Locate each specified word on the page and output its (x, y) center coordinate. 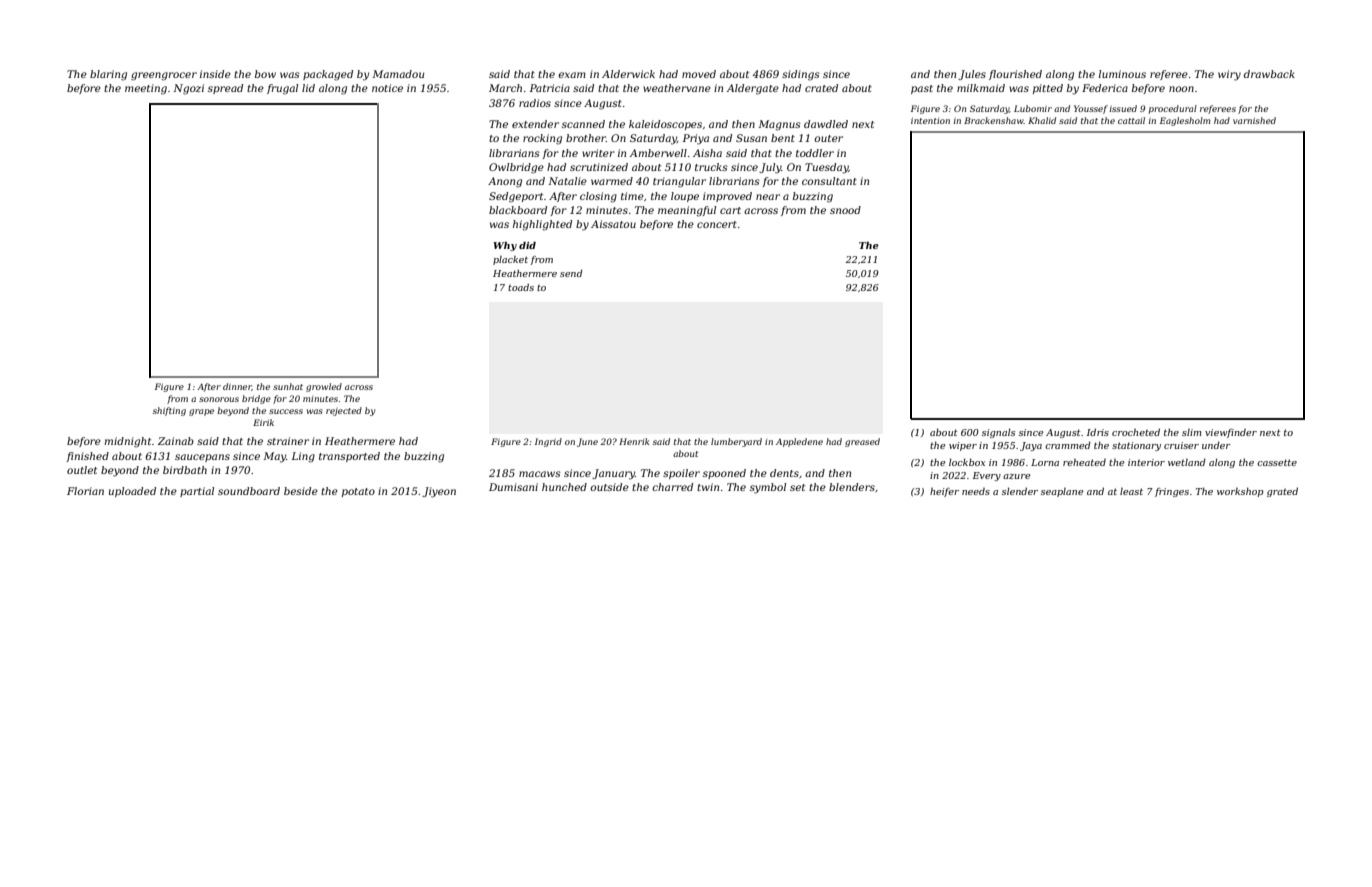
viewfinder (1231, 433)
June (587, 442)
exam (572, 75)
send (571, 273)
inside (215, 74)
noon (1181, 89)
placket (510, 260)
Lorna (1045, 462)
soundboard (249, 491)
